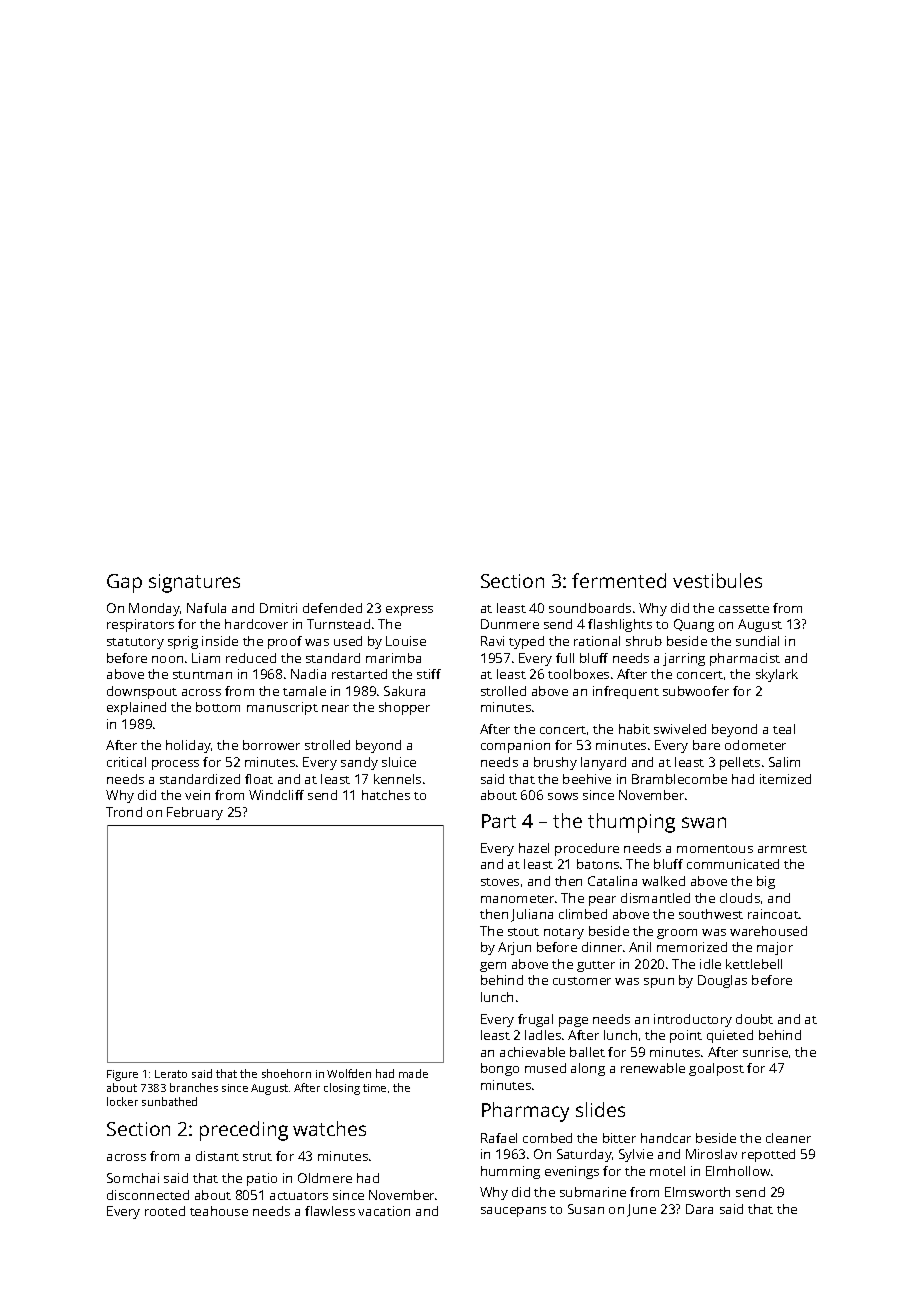 The image size is (924, 1308). I want to click on disconnected, so click(148, 1195).
